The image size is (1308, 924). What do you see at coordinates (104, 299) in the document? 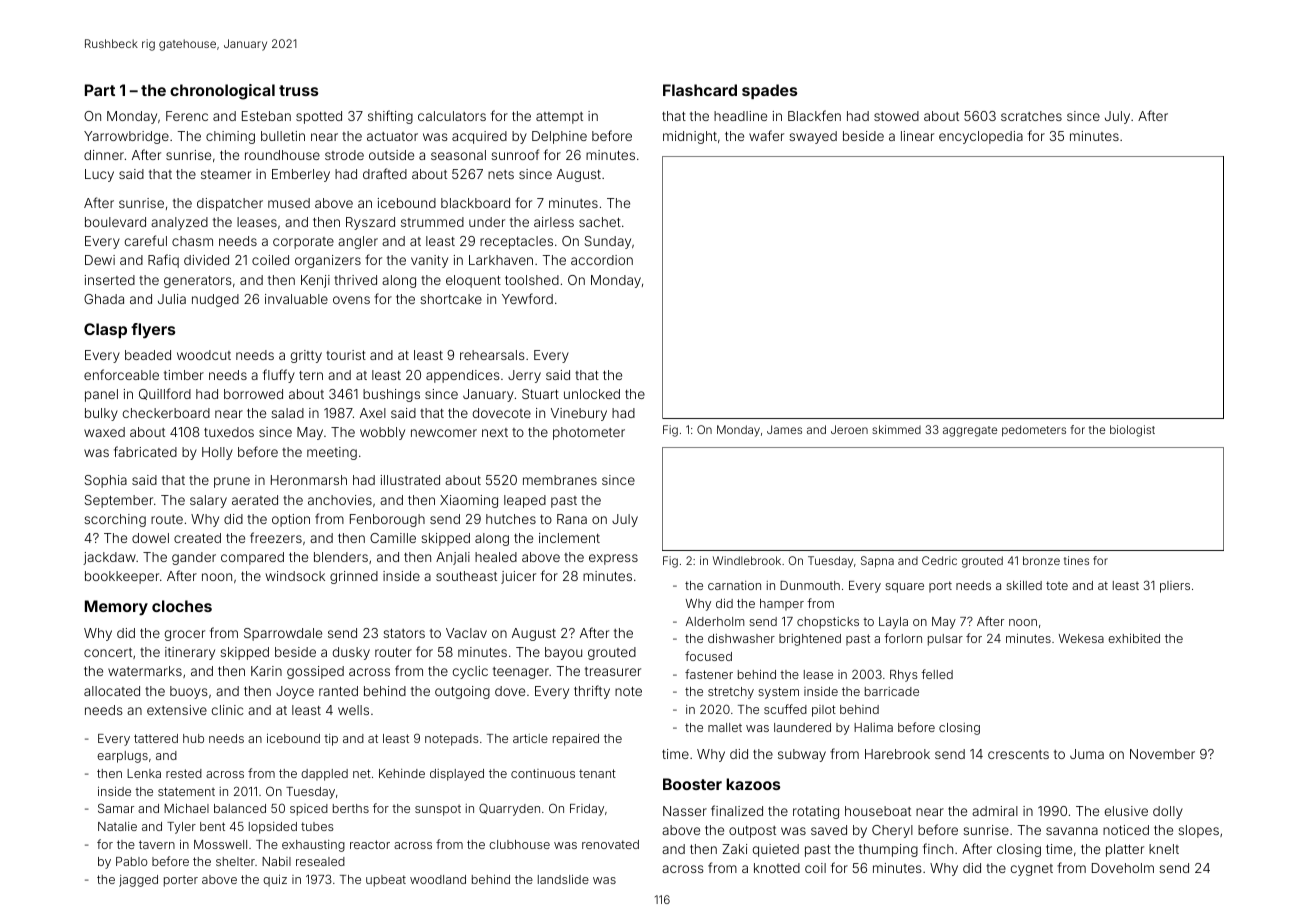
I see `Ghada` at bounding box center [104, 299].
